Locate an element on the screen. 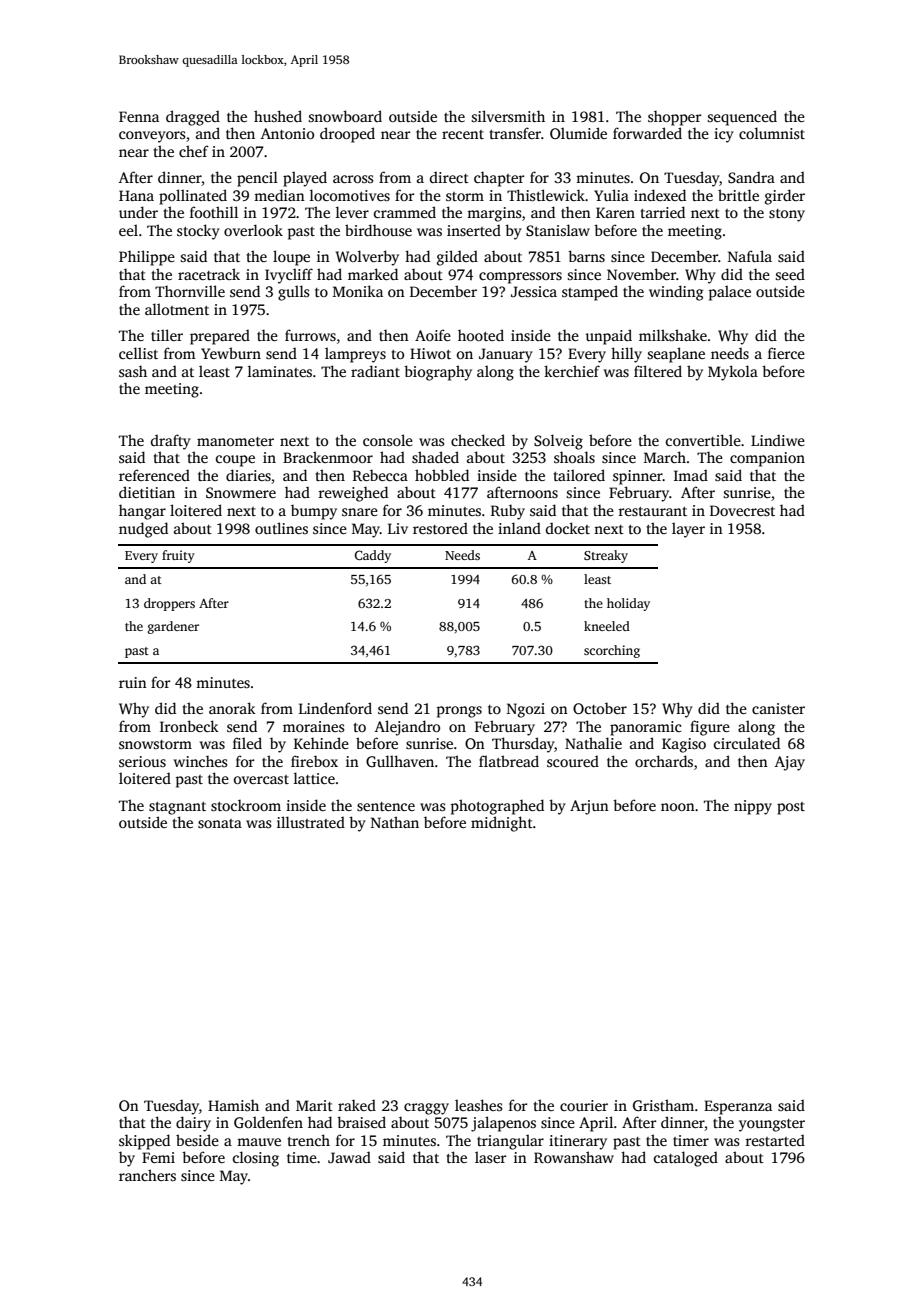 The width and height of the screenshot is (924, 1314). ranchers is located at coordinates (147, 1175).
